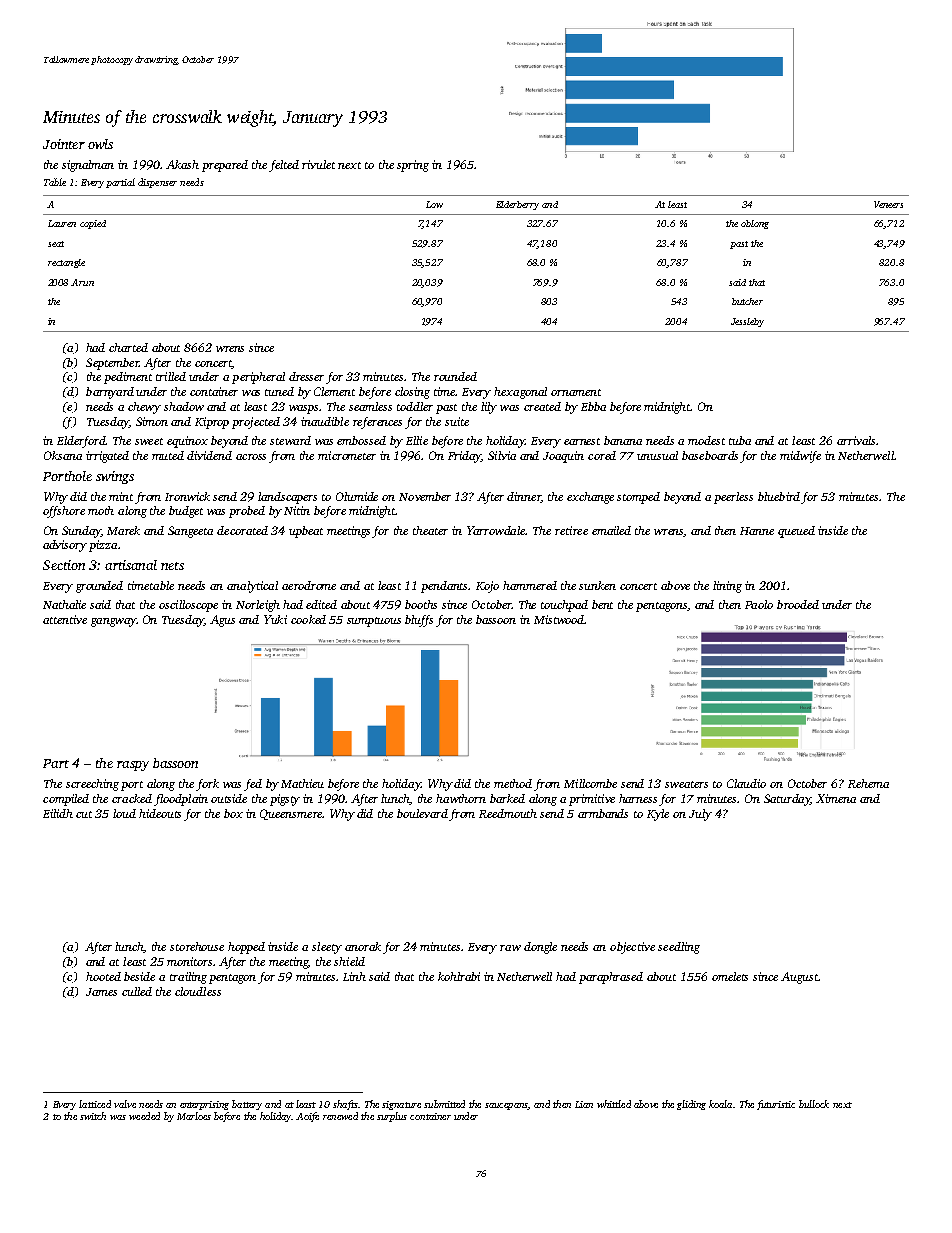 The height and width of the page is (1233, 952). I want to click on valve, so click(125, 1104).
